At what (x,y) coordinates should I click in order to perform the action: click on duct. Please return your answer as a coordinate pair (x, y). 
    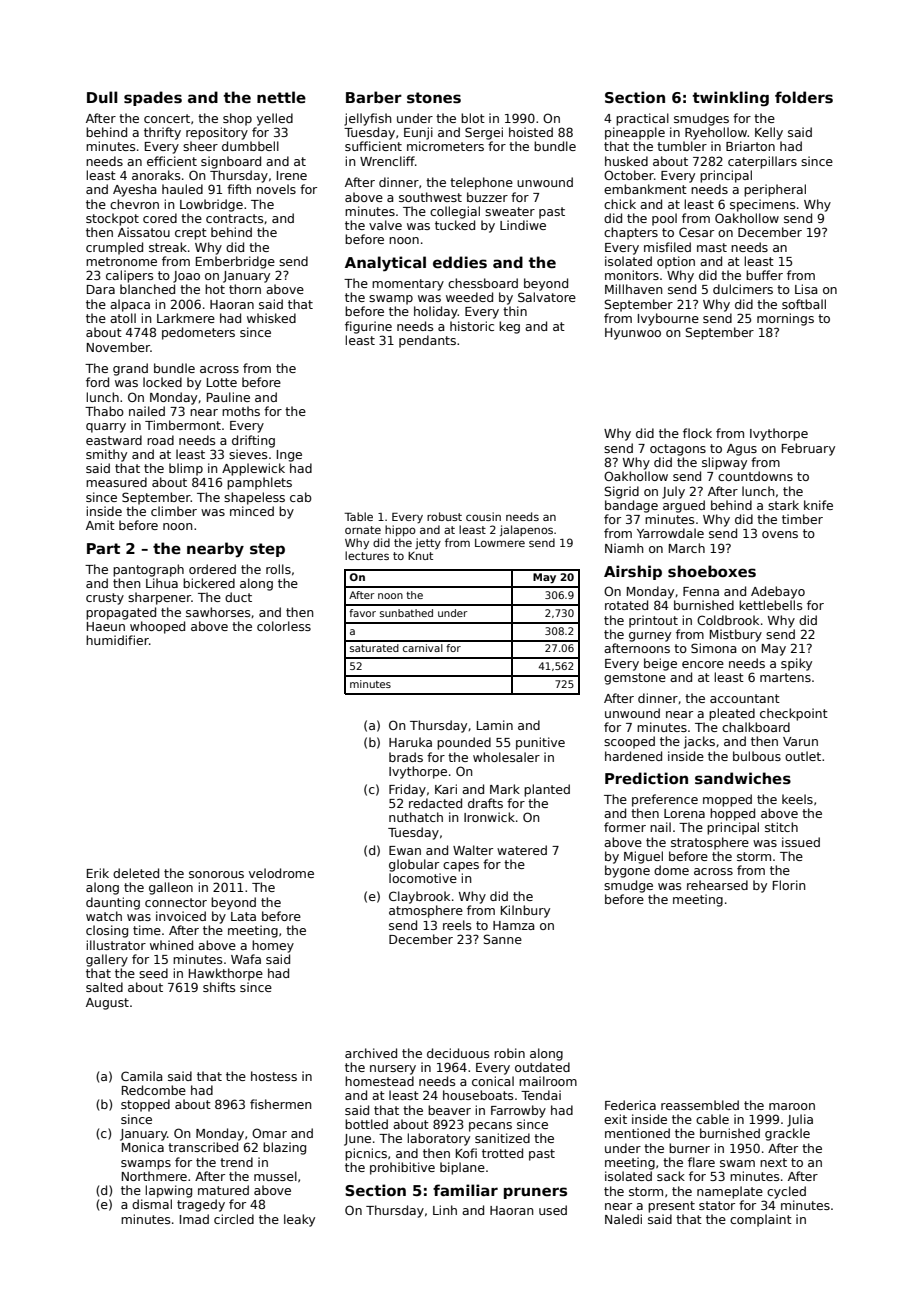
    Looking at the image, I should click on (238, 597).
